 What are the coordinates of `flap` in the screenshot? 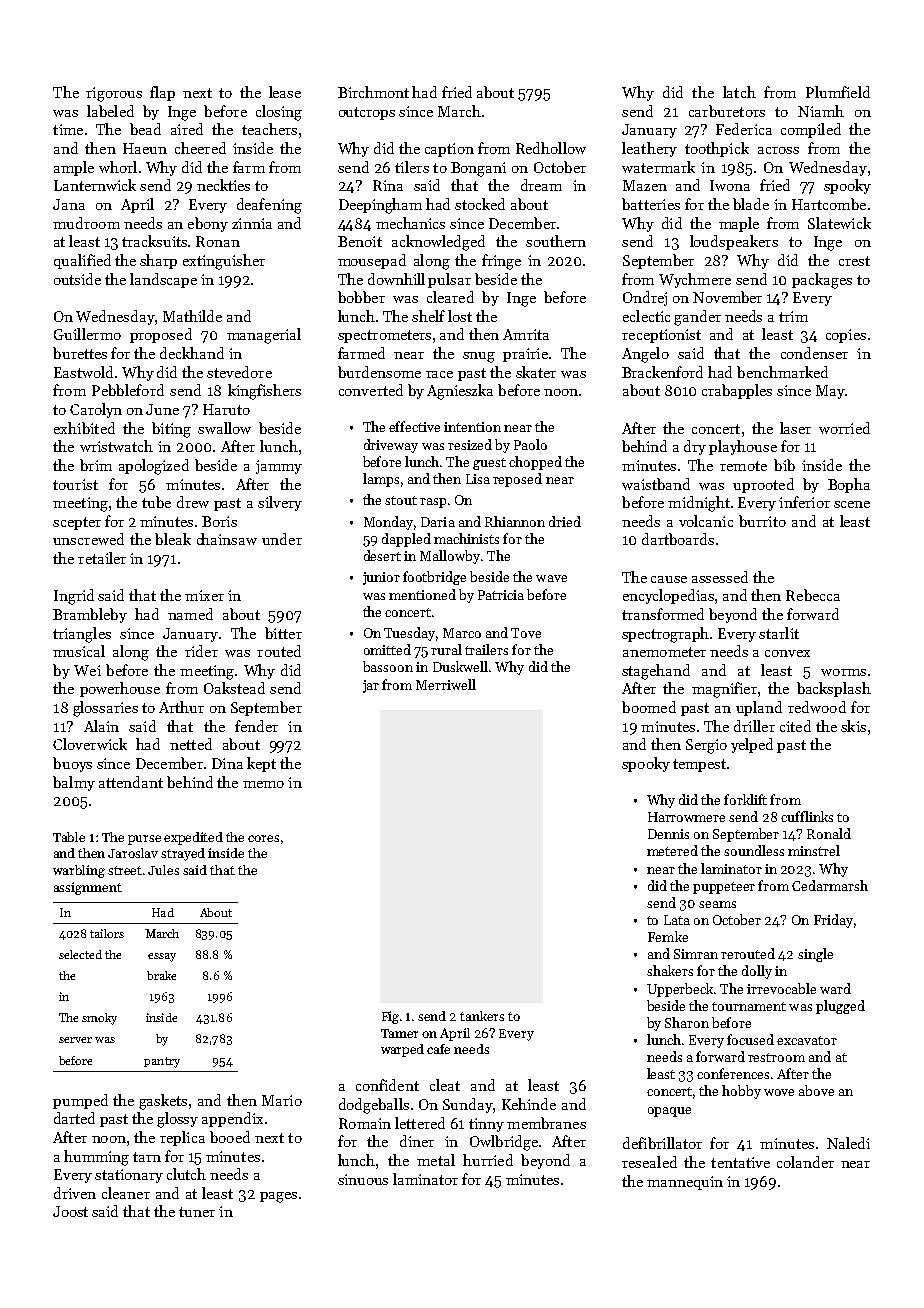 It's located at (162, 93).
